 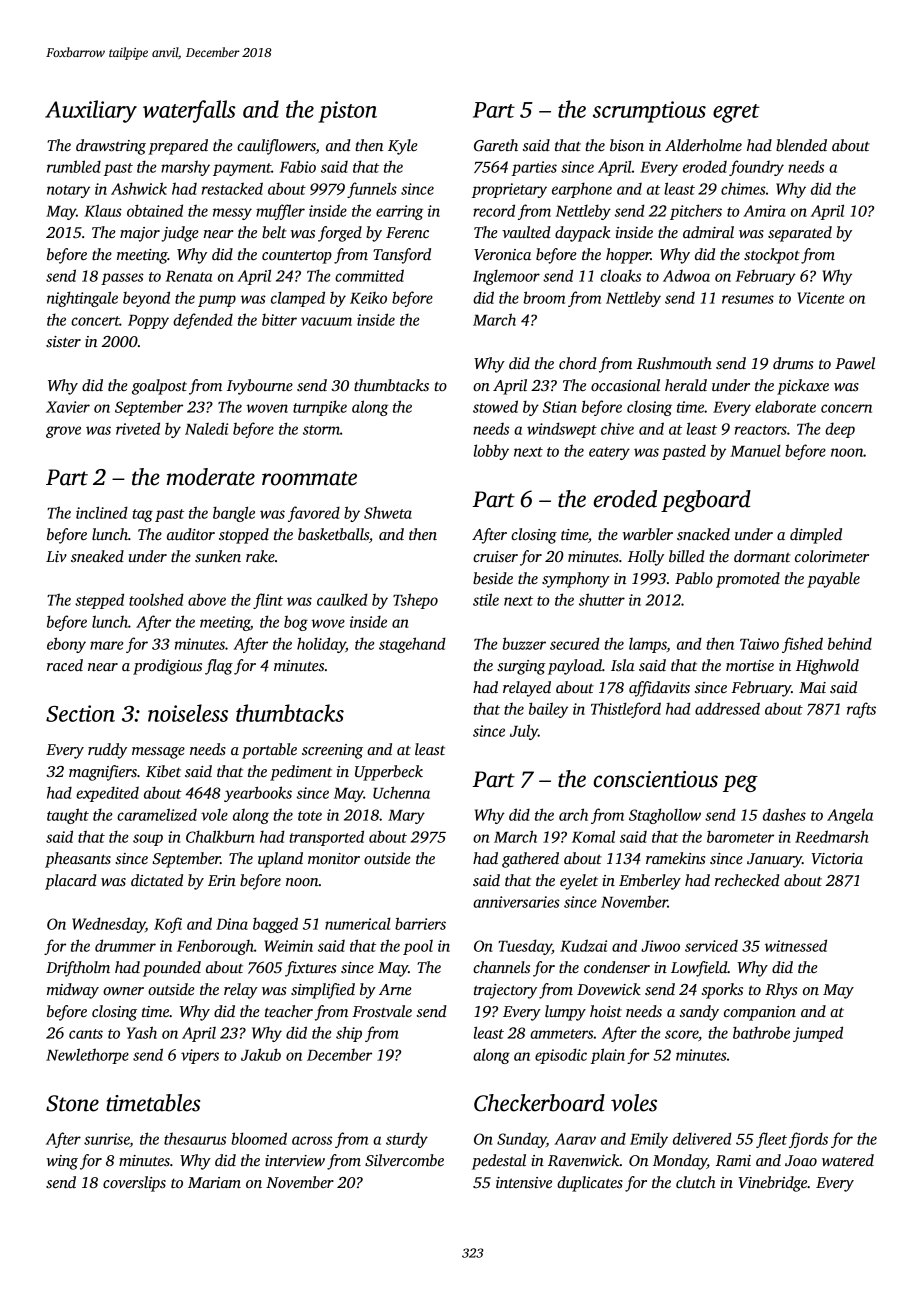 What do you see at coordinates (298, 299) in the screenshot?
I see `clamped` at bounding box center [298, 299].
